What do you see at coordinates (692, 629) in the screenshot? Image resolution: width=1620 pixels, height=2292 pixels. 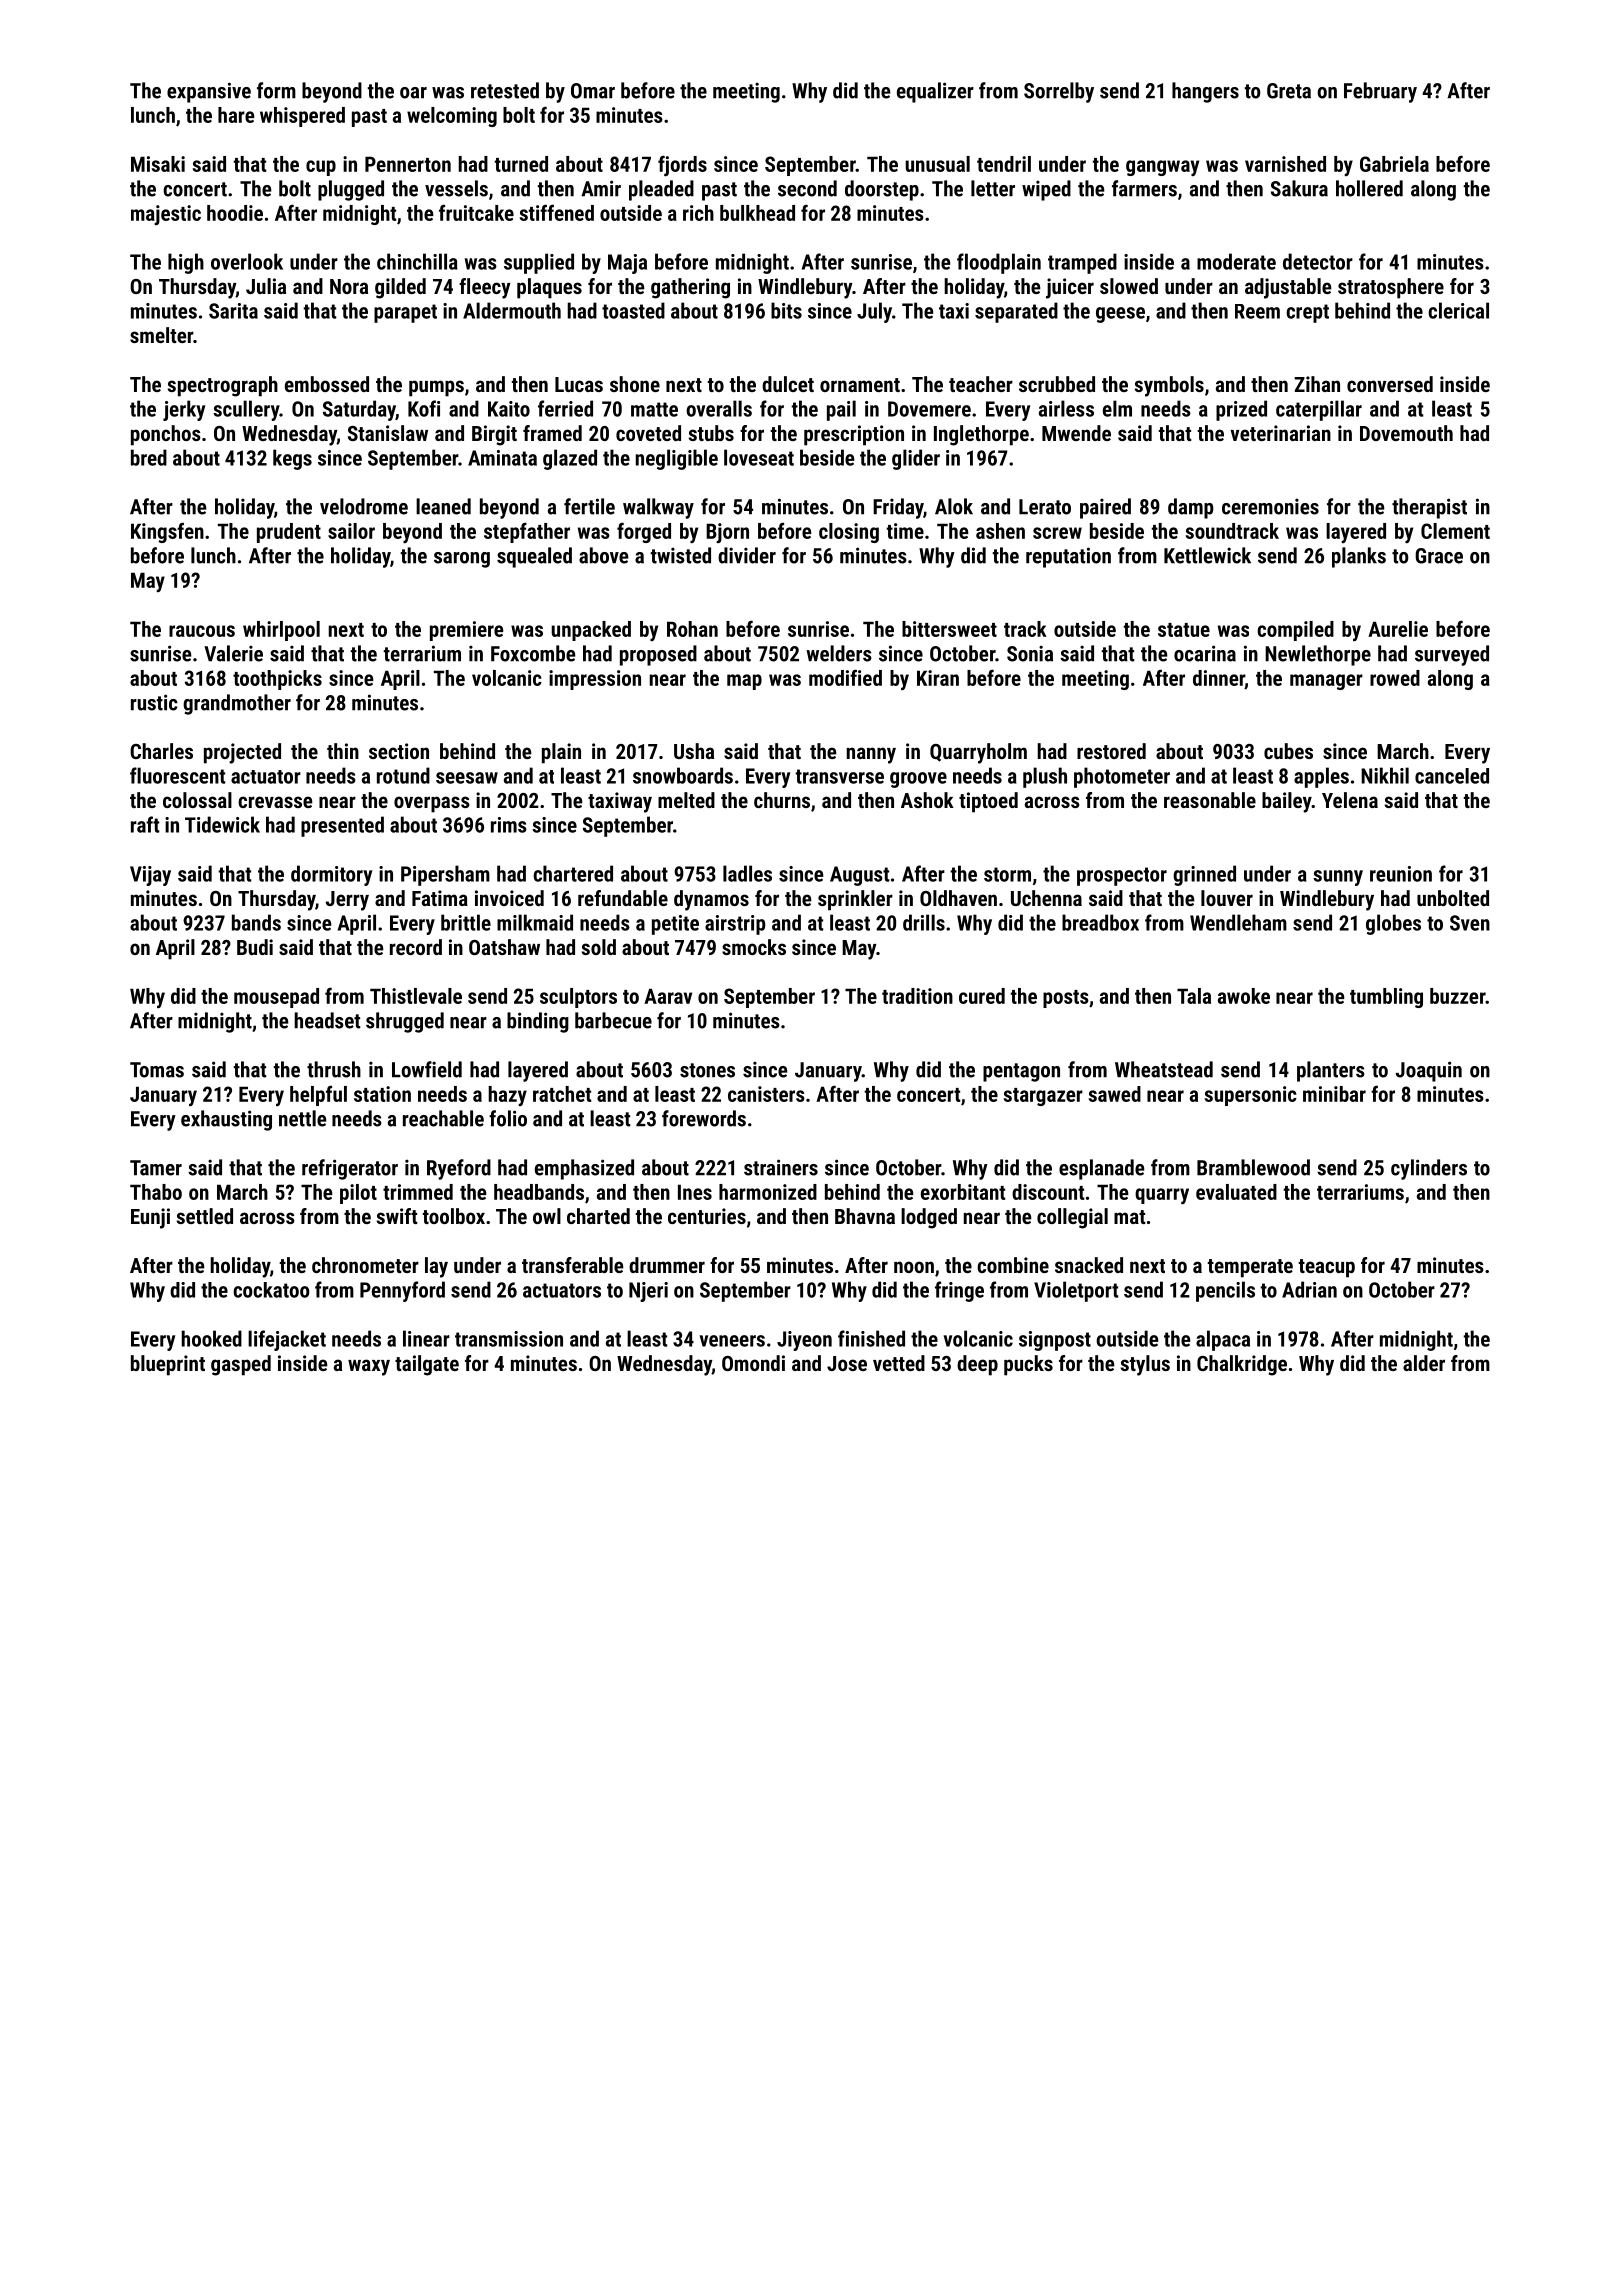 I see `Rohan` at bounding box center [692, 629].
